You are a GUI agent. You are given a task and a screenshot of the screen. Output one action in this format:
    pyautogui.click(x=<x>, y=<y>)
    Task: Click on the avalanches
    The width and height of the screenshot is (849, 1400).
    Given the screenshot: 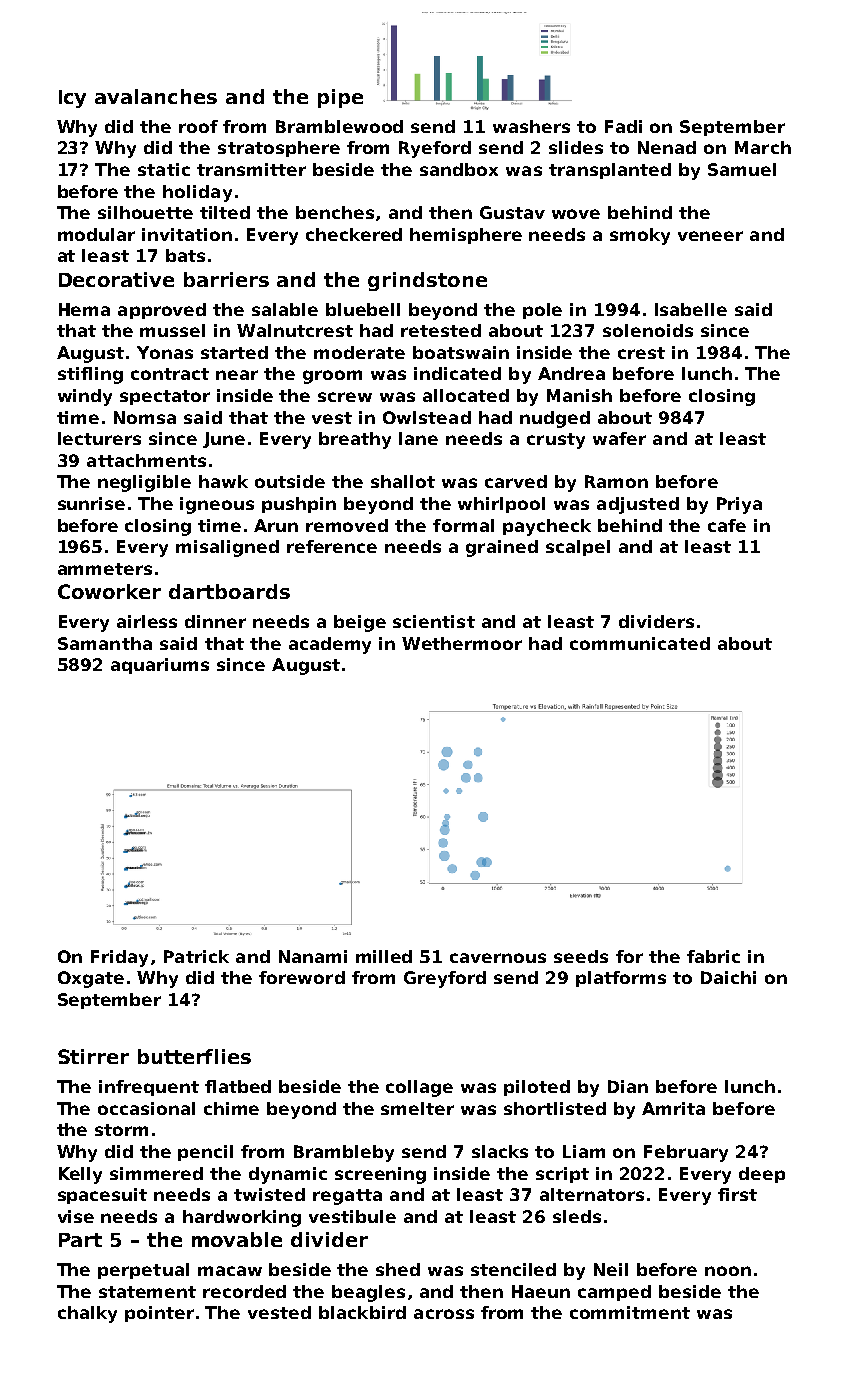 What is the action you would take?
    pyautogui.click(x=156, y=96)
